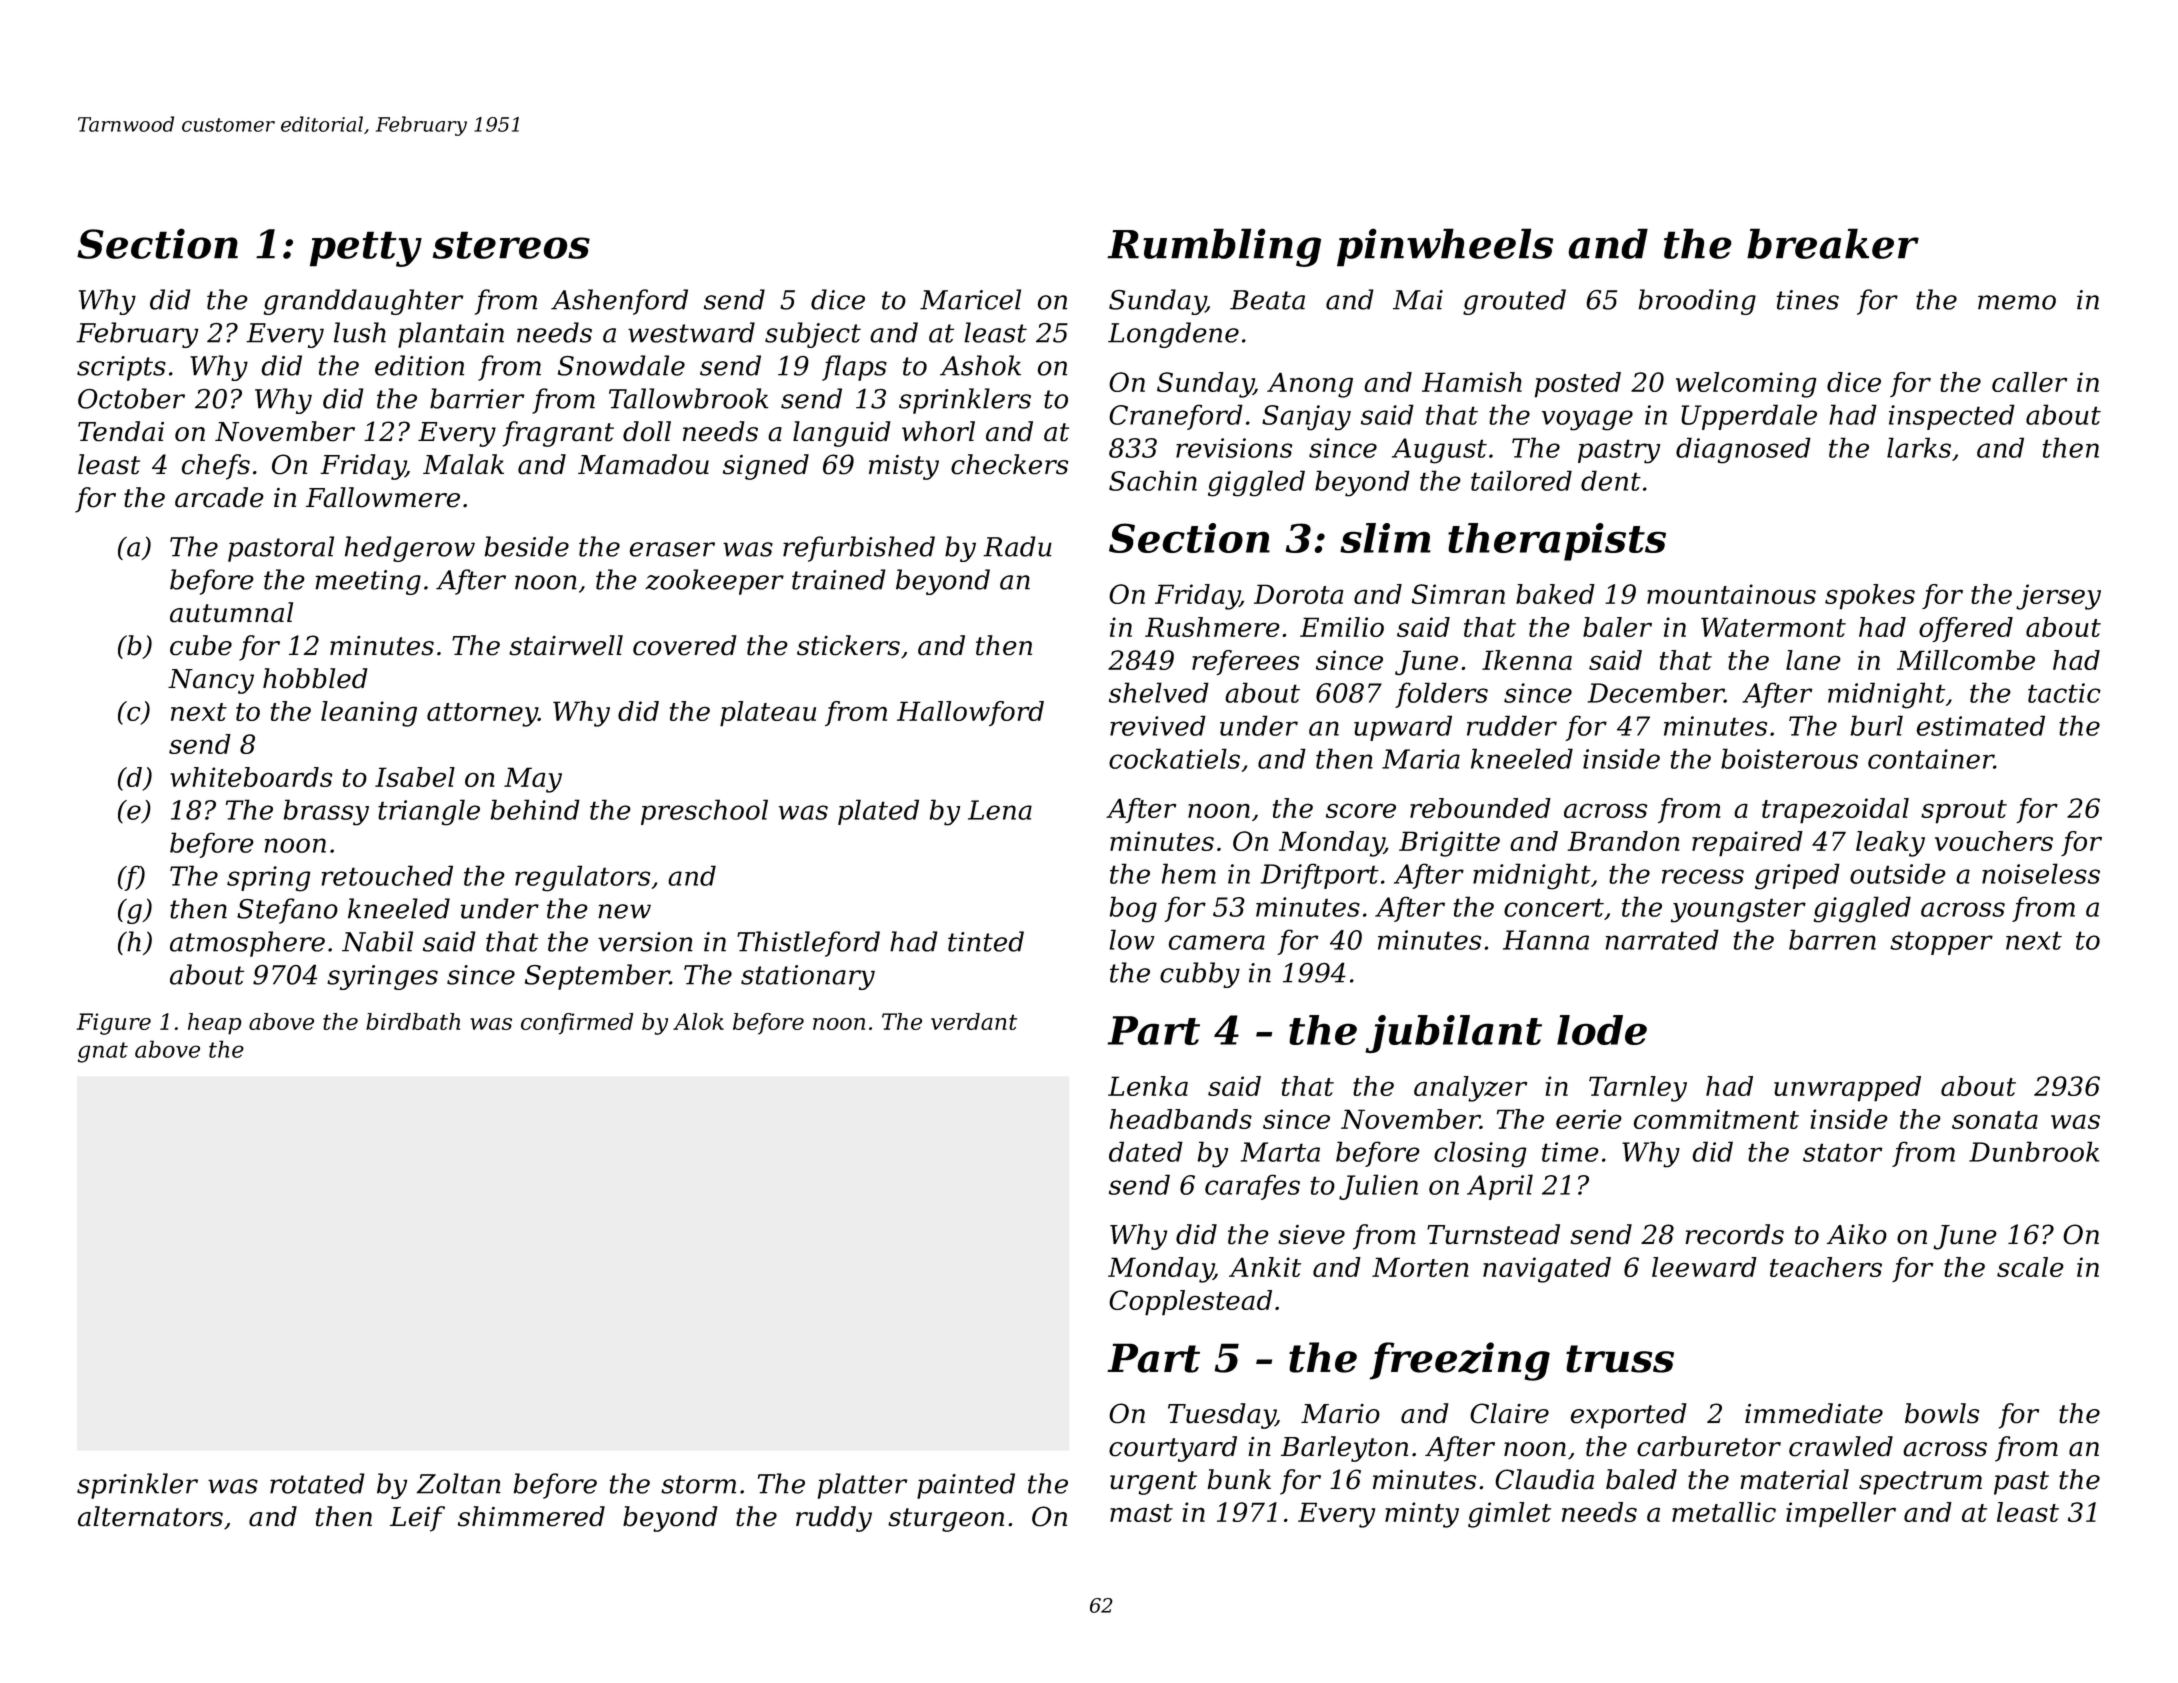 Image resolution: width=2178 pixels, height=1683 pixels. Describe the element at coordinates (2058, 597) in the screenshot. I see `jersey` at that location.
